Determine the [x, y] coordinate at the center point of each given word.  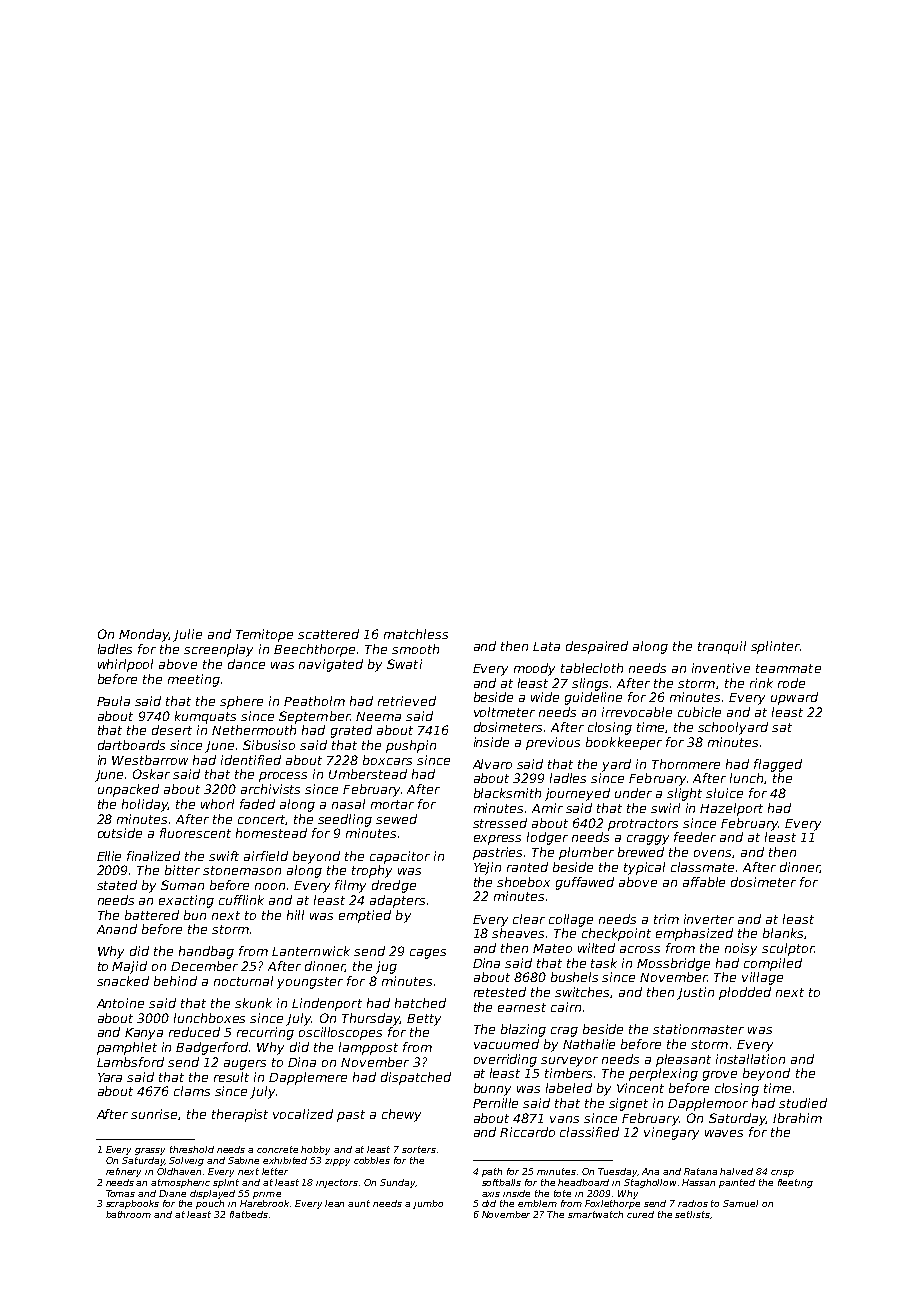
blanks [783, 933]
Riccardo [527, 1132]
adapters [397, 901]
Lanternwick [311, 951]
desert [172, 730]
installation [750, 1059]
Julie [187, 635]
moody [534, 669]
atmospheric [180, 1183]
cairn [566, 1007]
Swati [404, 664]
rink [761, 683]
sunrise [154, 1114]
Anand [117, 929]
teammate [788, 668]
